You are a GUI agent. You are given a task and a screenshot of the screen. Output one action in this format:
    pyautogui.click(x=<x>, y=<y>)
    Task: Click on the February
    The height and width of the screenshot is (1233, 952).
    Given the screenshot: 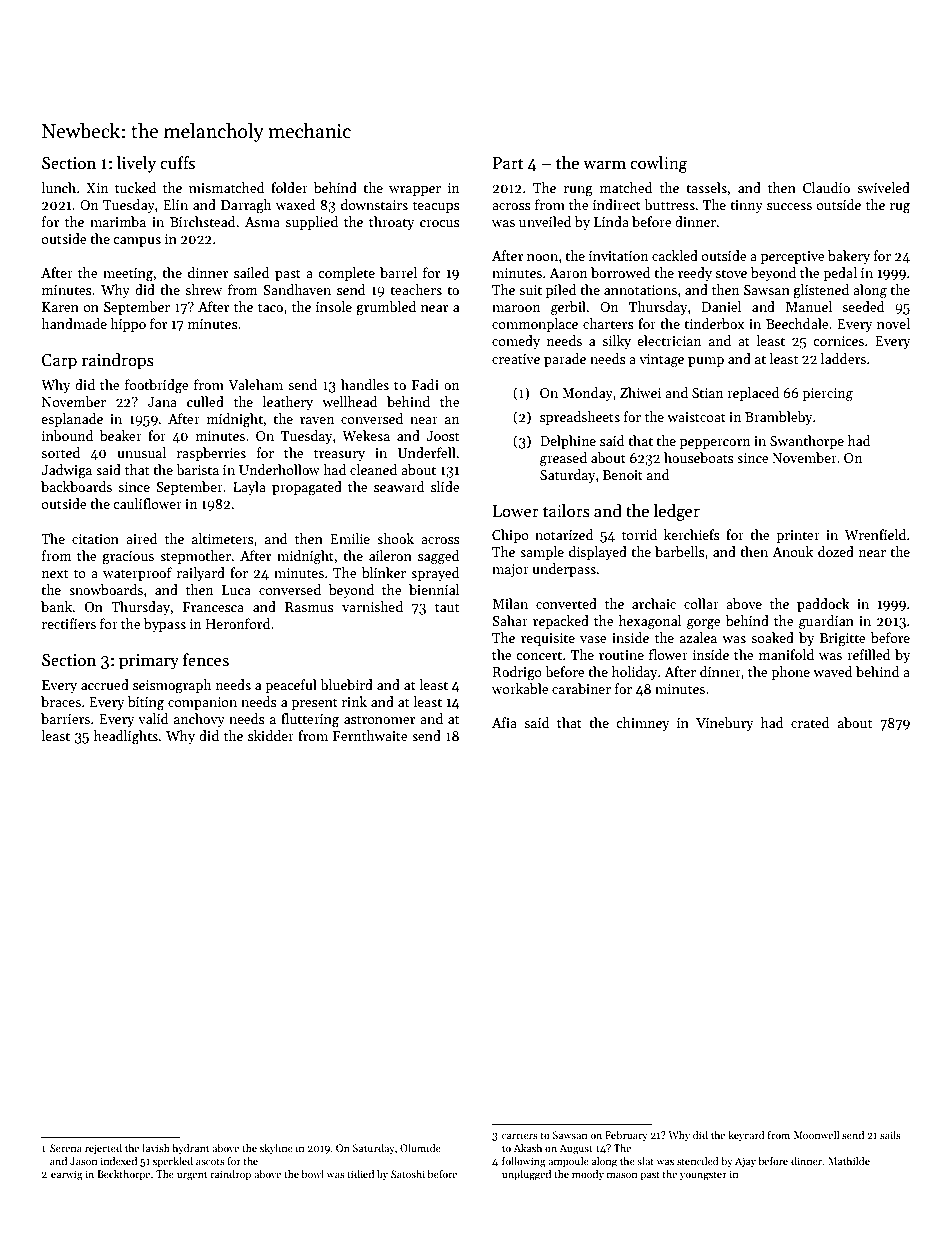 What is the action you would take?
    pyautogui.click(x=626, y=1136)
